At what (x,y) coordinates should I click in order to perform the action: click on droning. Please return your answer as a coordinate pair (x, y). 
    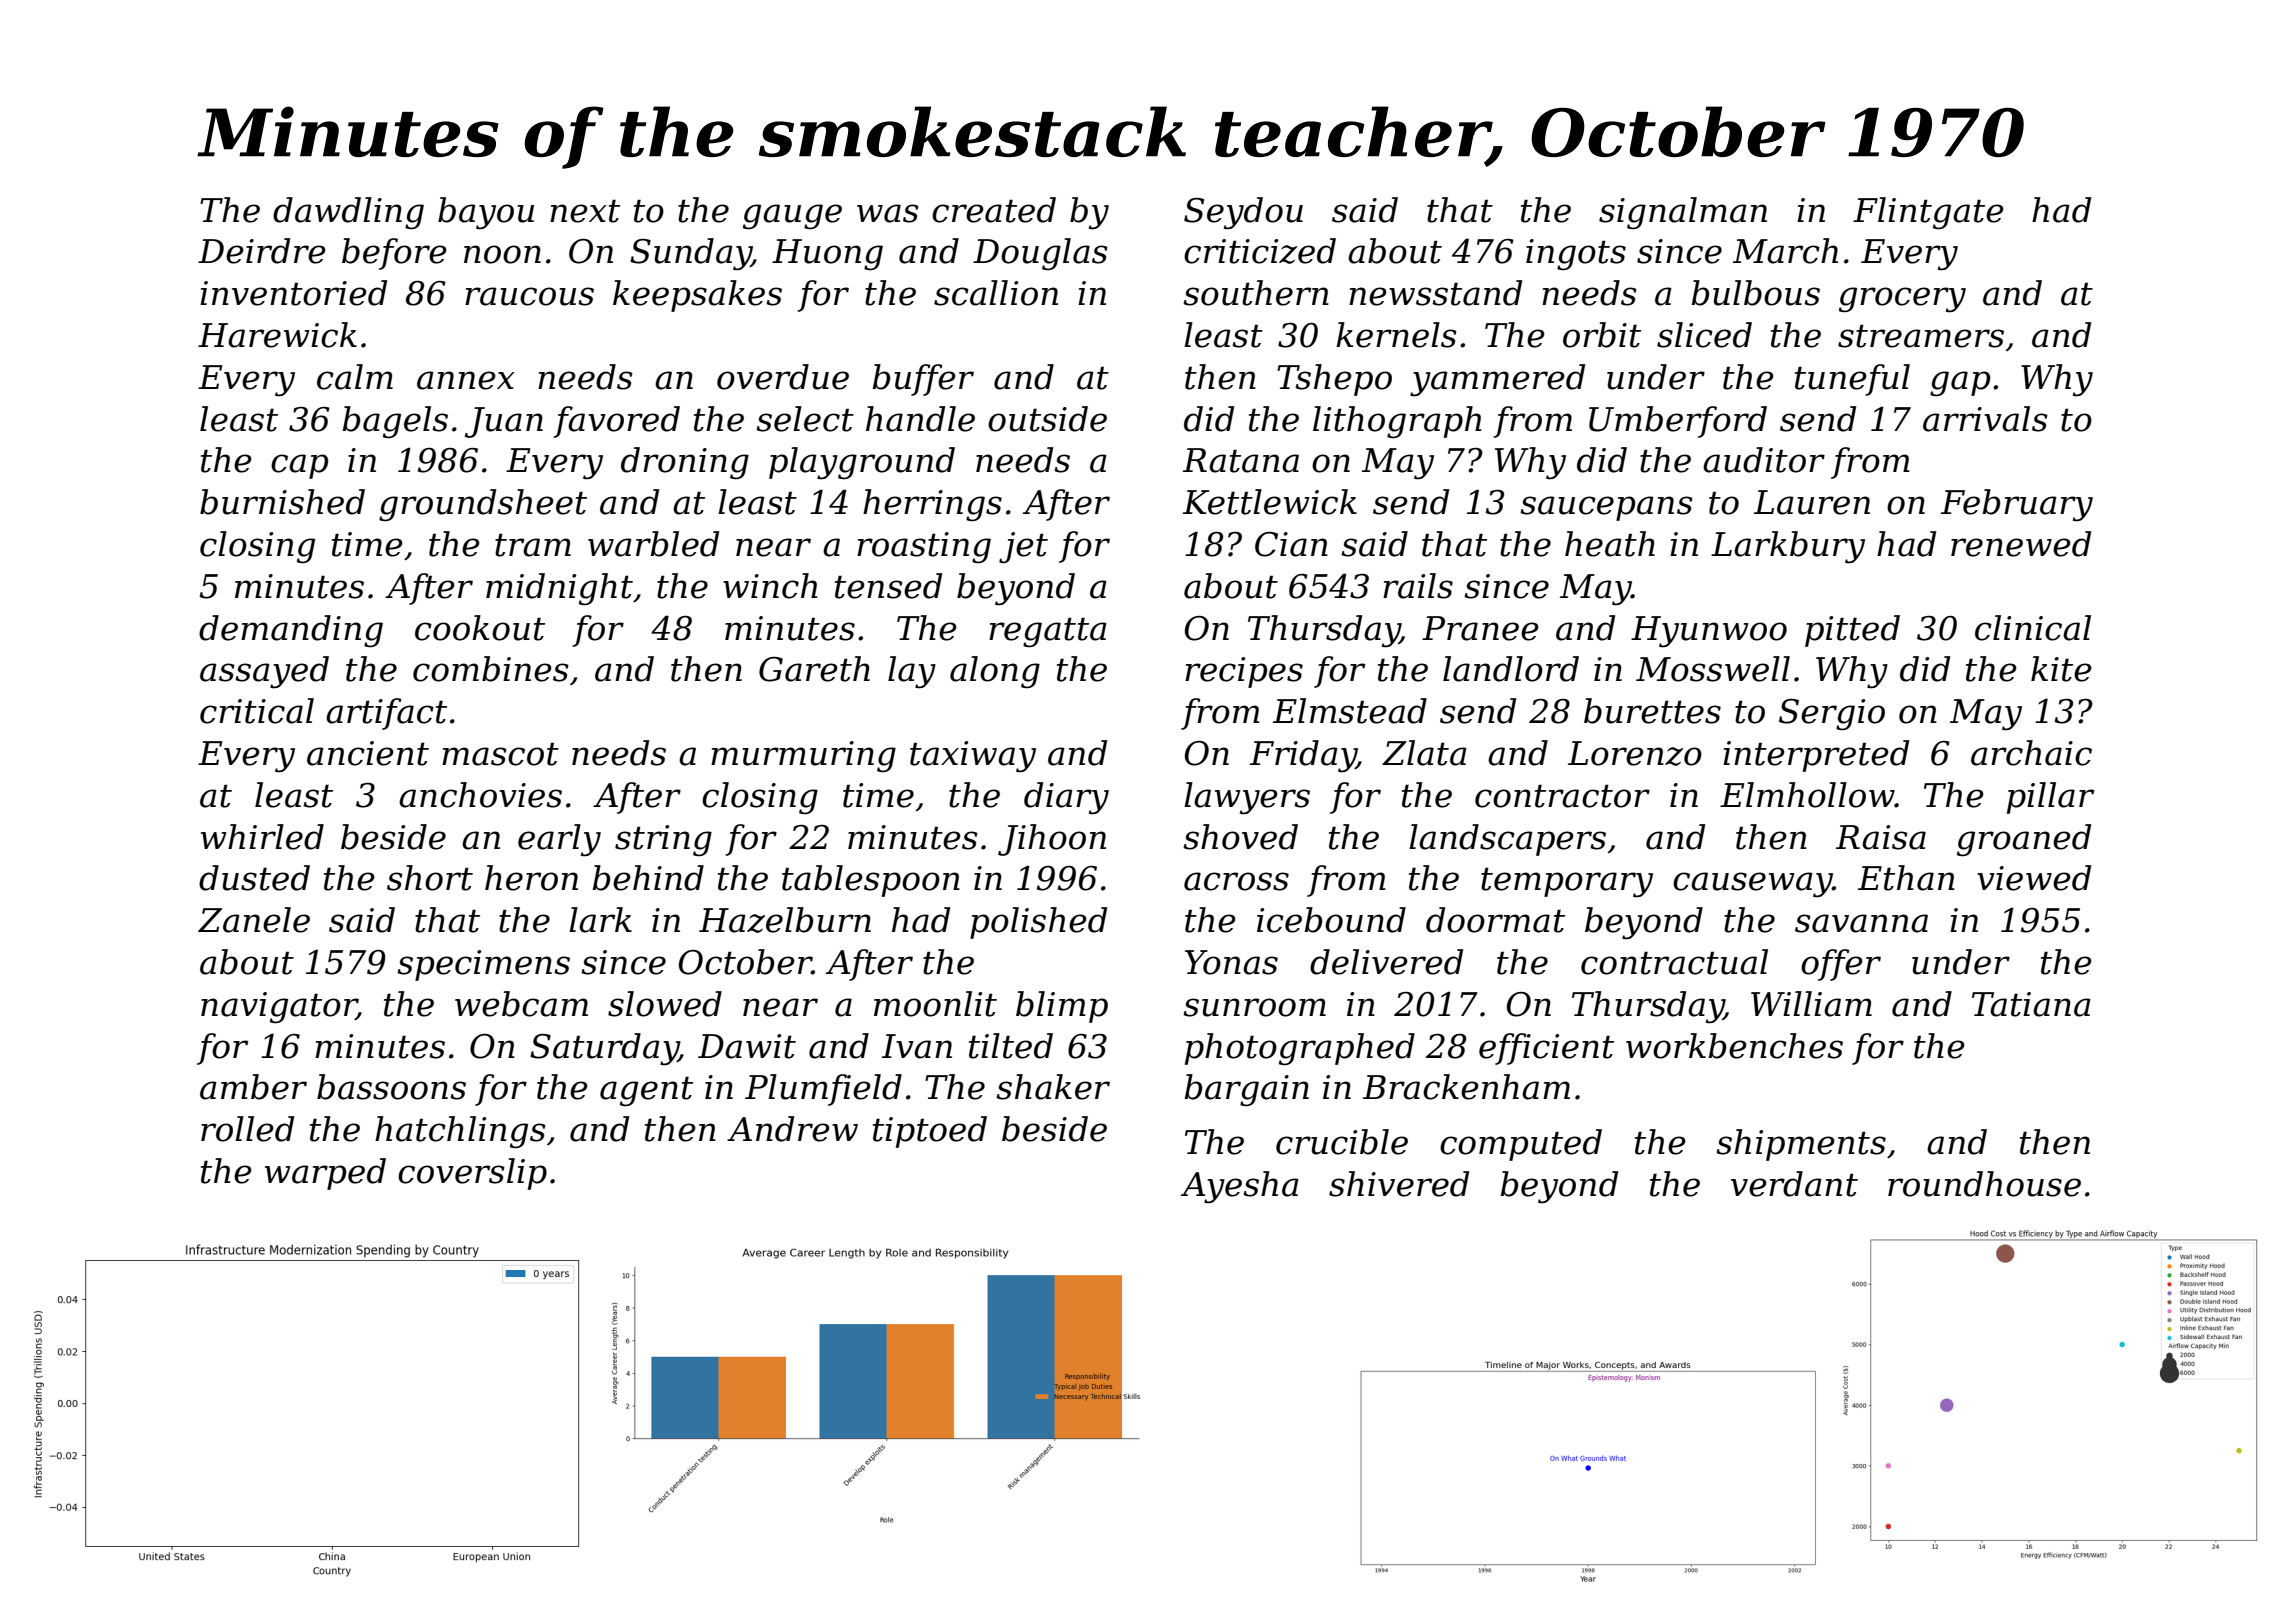
    Looking at the image, I should click on (685, 463).
